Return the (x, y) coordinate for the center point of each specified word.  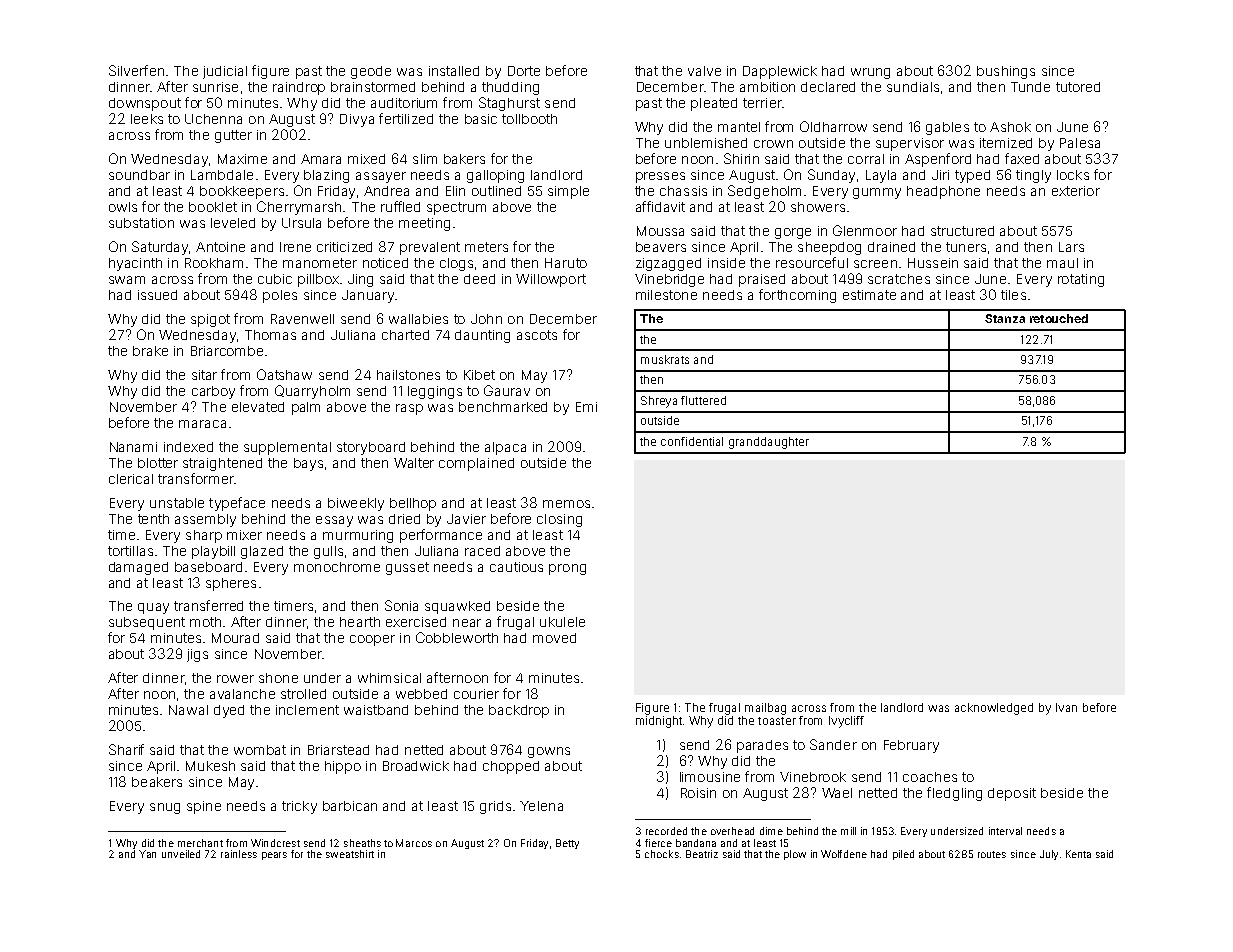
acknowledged (994, 709)
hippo (343, 767)
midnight (659, 722)
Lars (1071, 247)
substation (141, 223)
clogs (456, 264)
